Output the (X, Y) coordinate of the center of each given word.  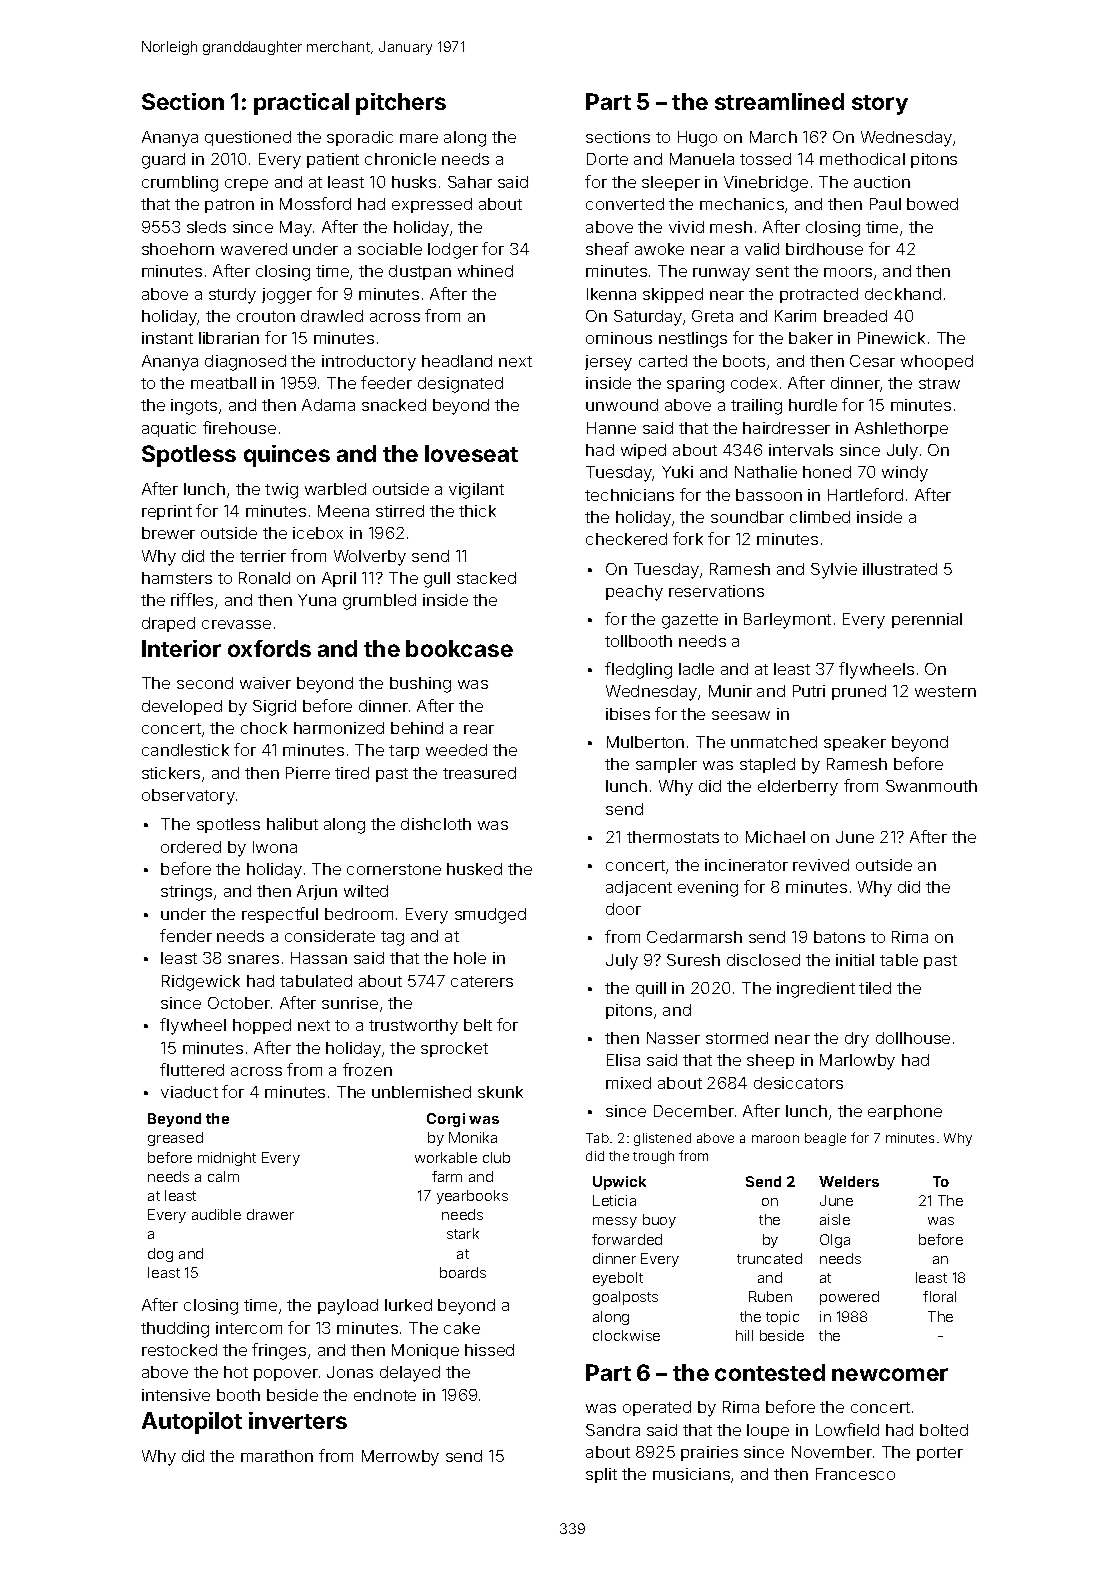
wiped (643, 451)
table (899, 960)
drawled (332, 316)
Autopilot (192, 1423)
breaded (855, 316)
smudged (490, 916)
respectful (280, 915)
